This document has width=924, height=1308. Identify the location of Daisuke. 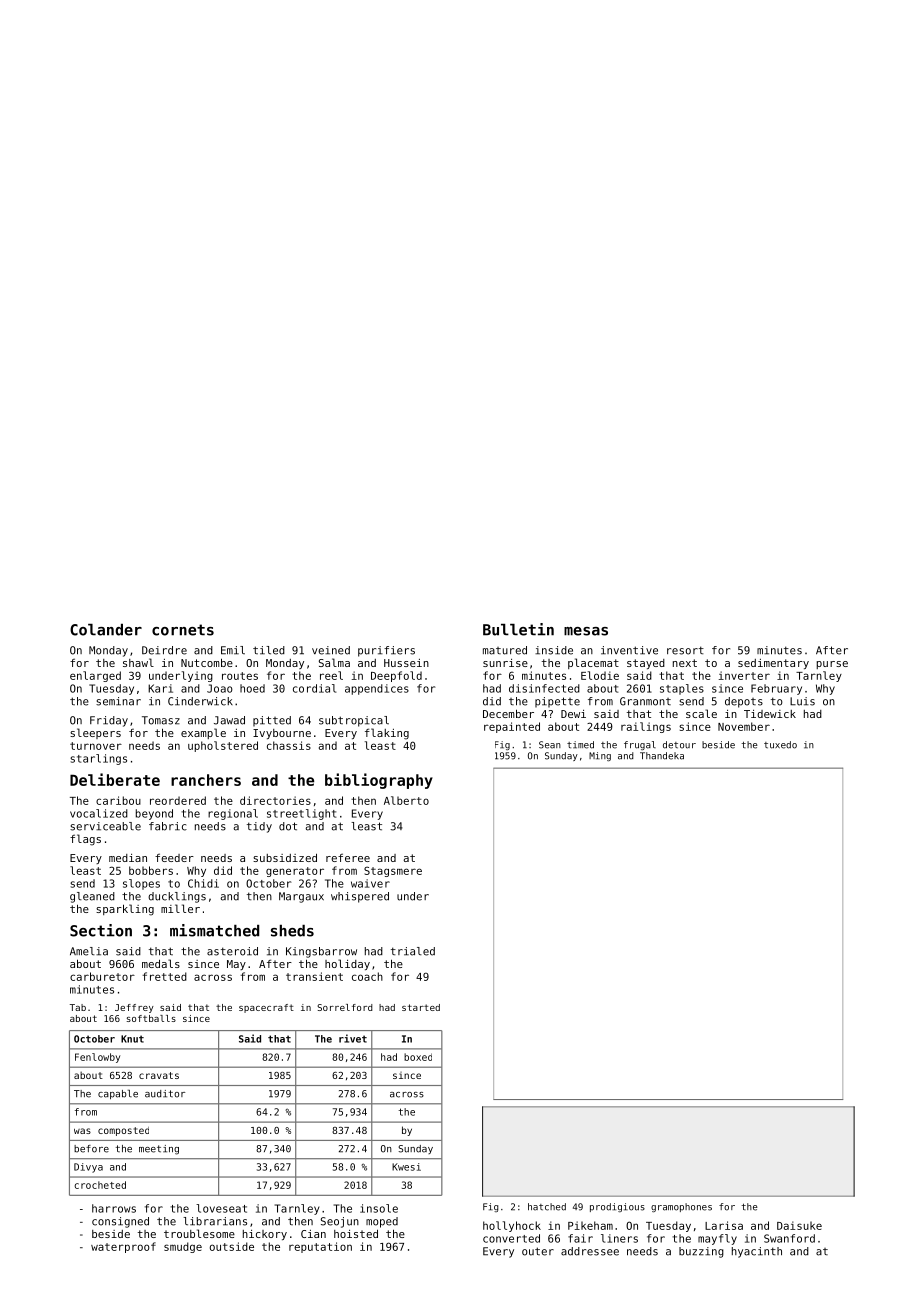
(799, 1225).
